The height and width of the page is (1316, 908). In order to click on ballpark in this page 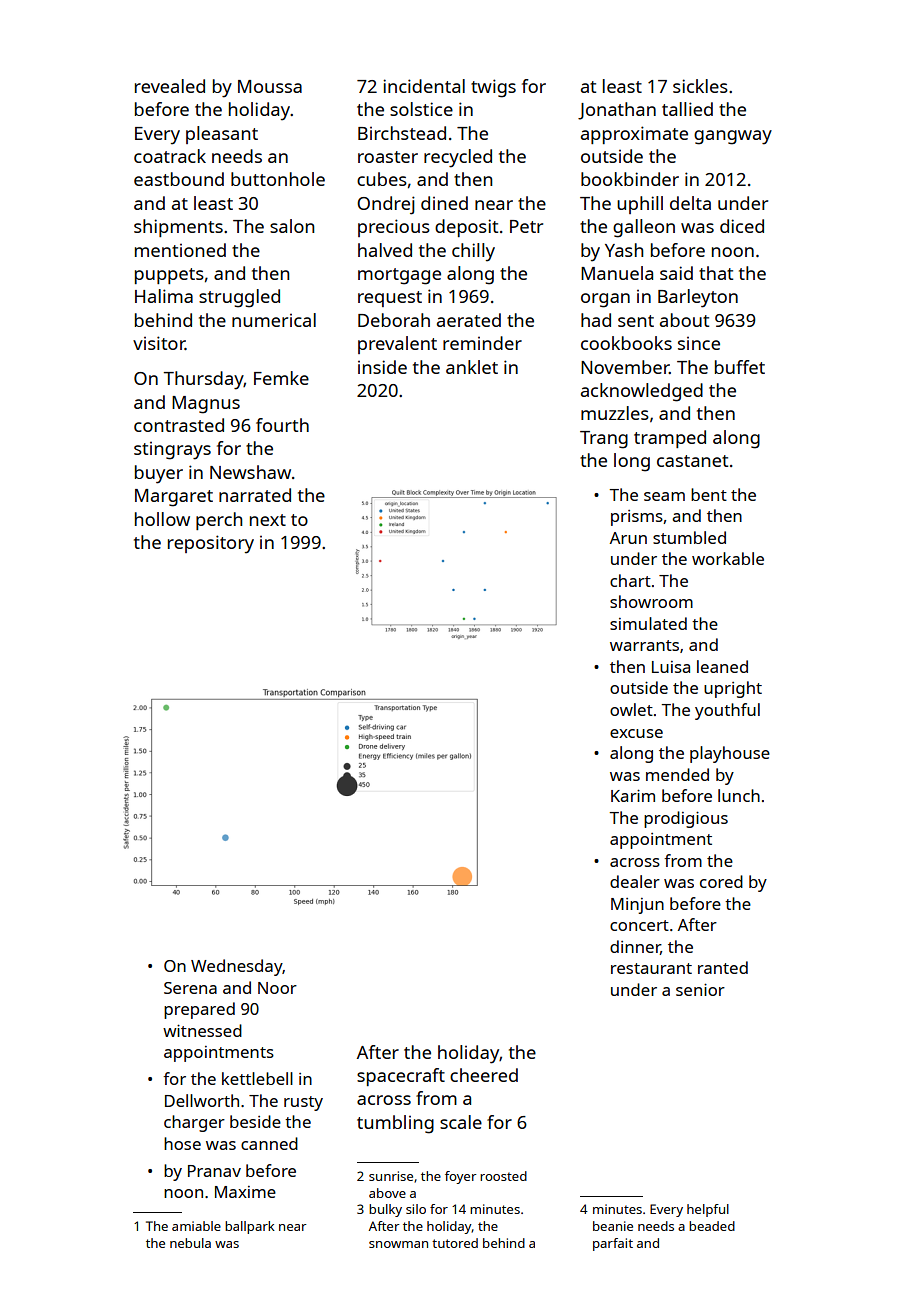, I will do `click(250, 1227)`.
